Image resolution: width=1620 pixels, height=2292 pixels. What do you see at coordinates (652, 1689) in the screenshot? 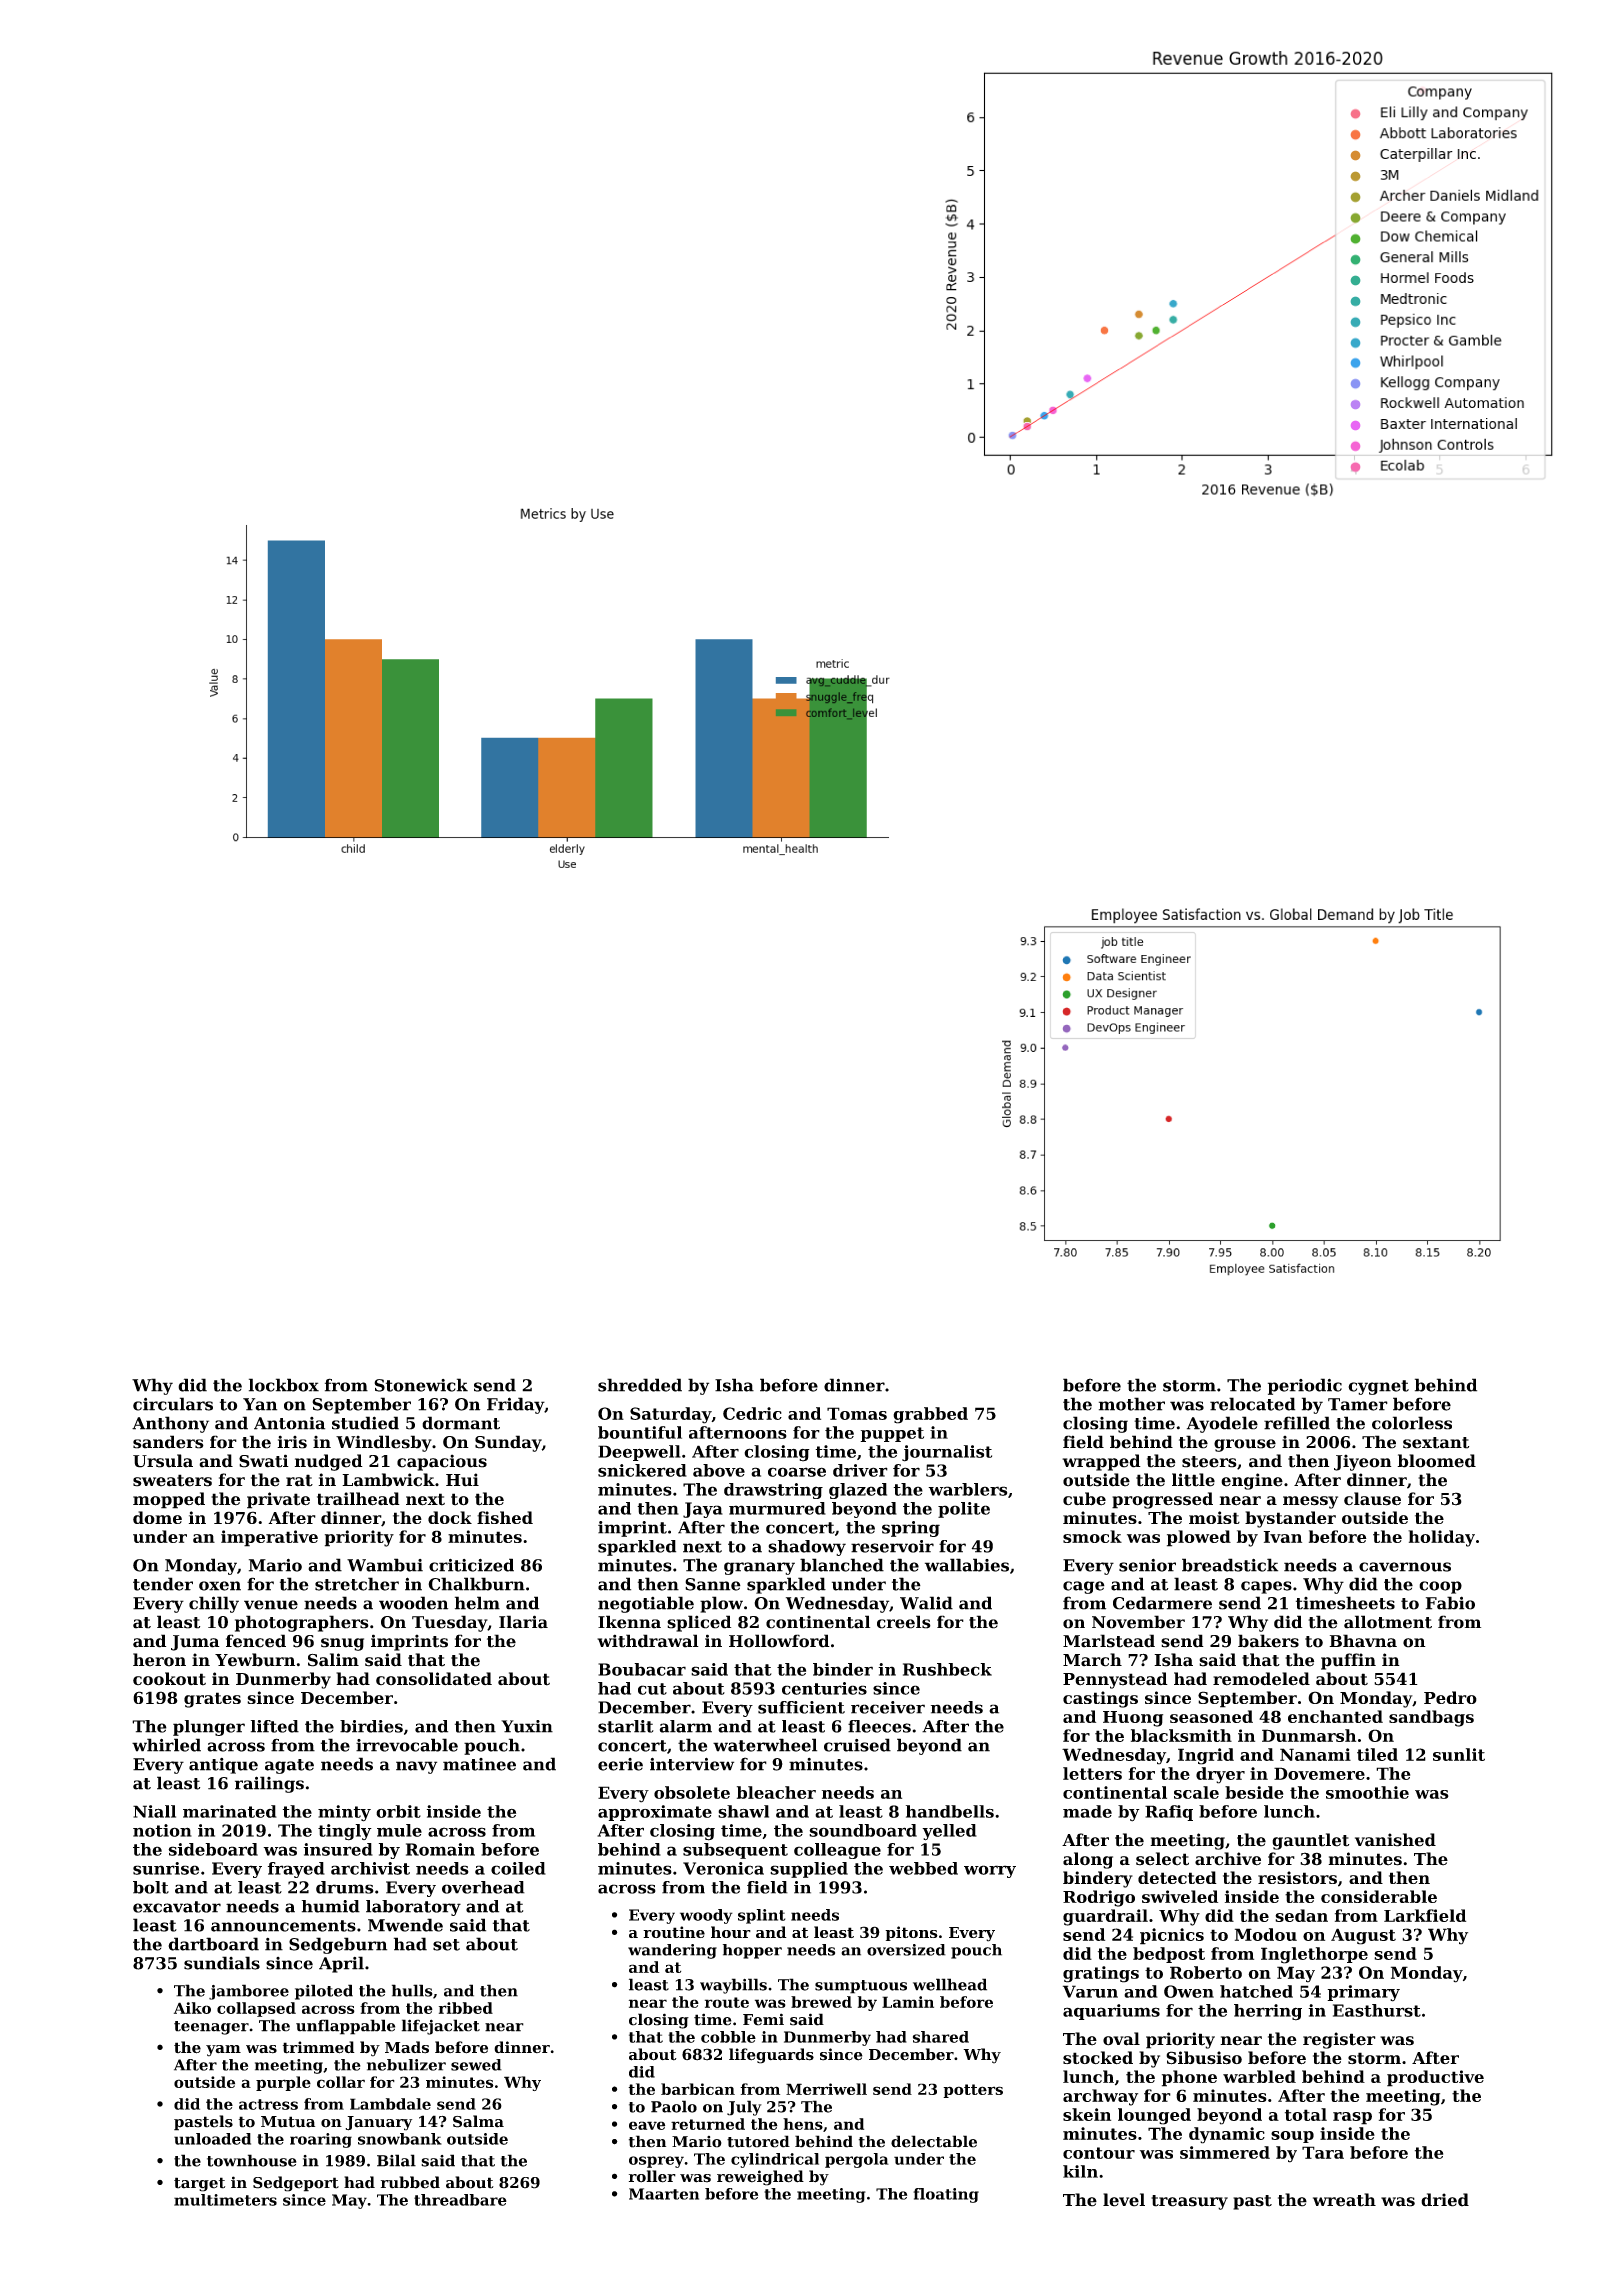
I see `cut` at bounding box center [652, 1689].
